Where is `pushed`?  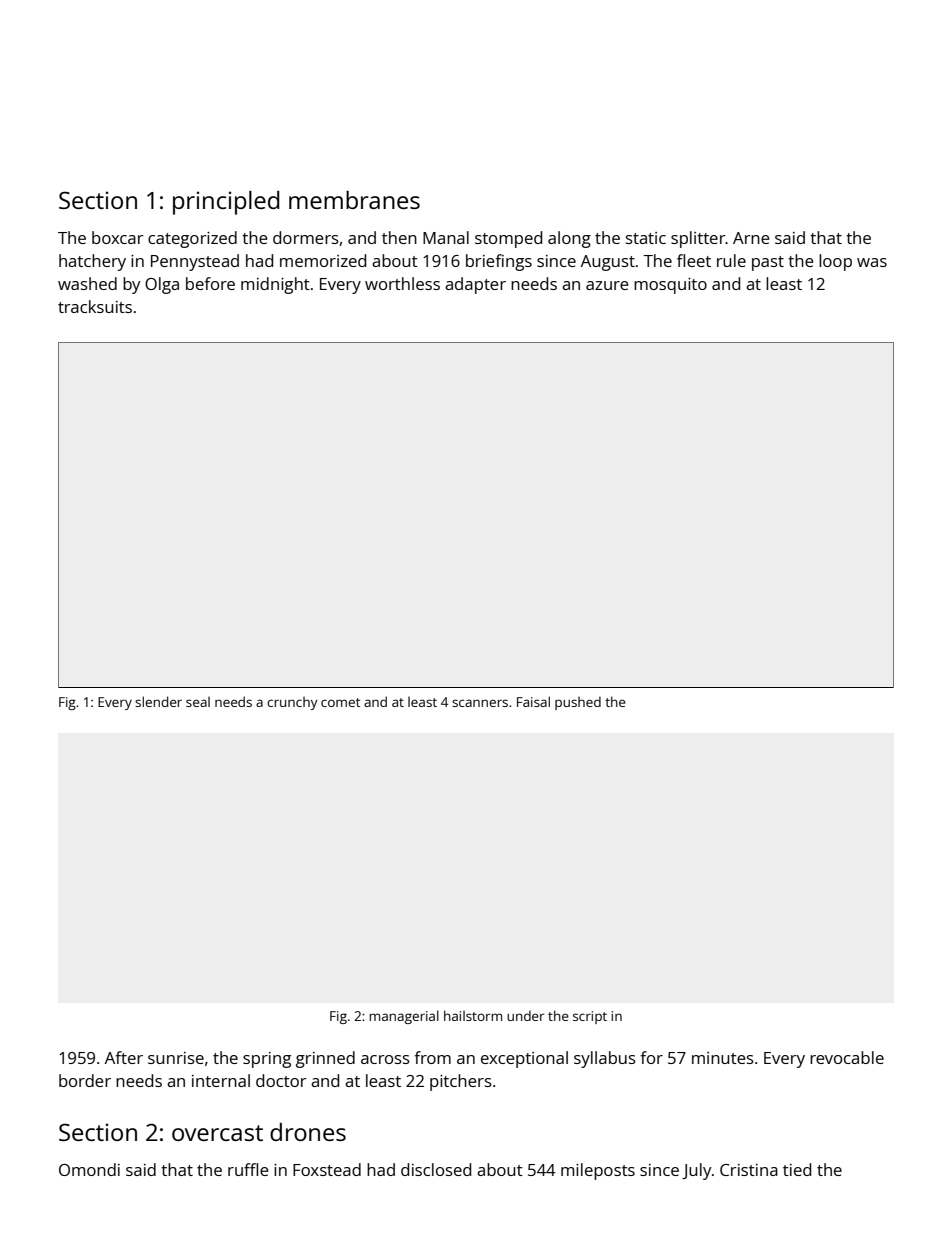 pushed is located at coordinates (578, 703).
